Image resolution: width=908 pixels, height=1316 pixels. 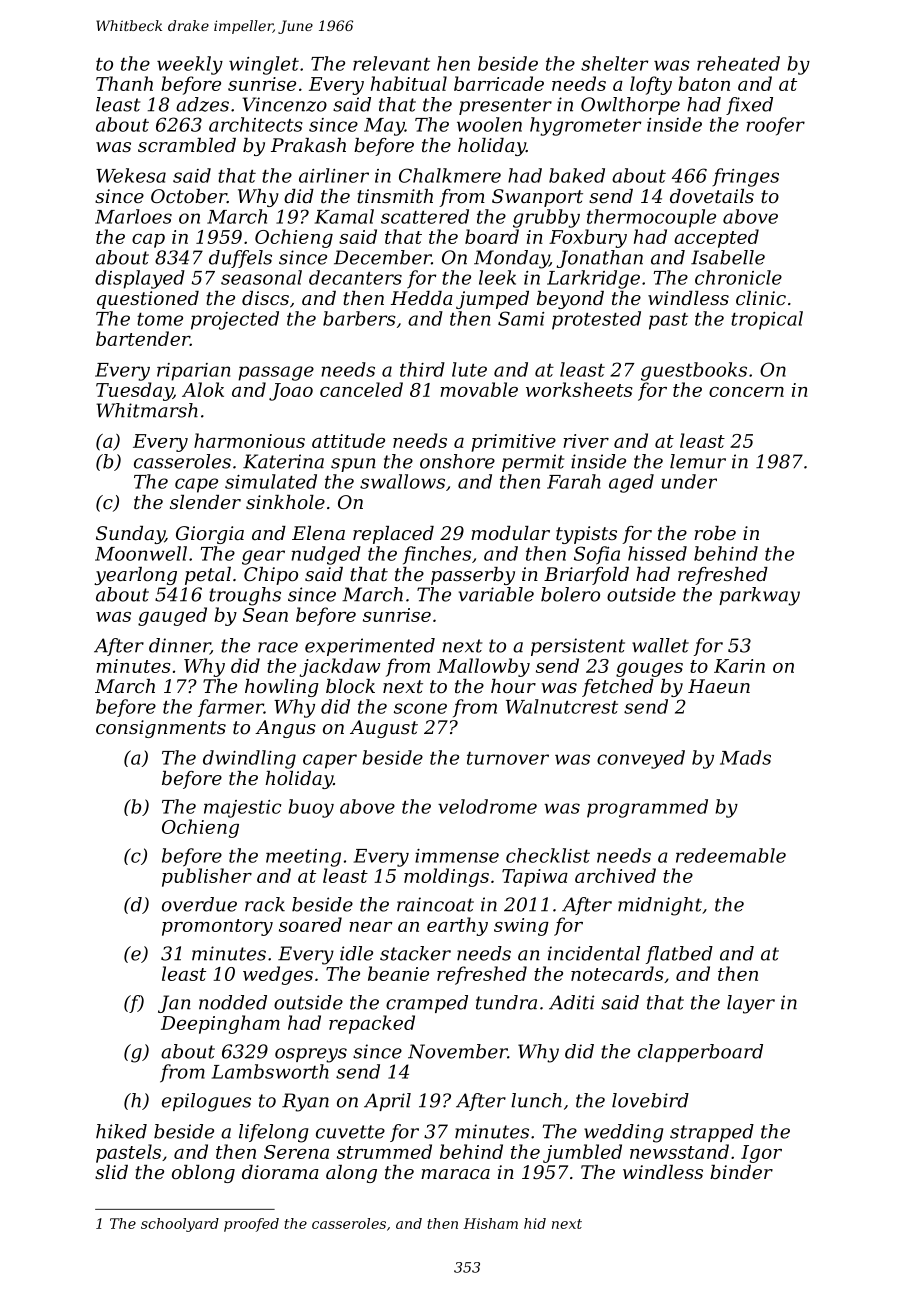 I want to click on passerby, so click(x=473, y=576).
